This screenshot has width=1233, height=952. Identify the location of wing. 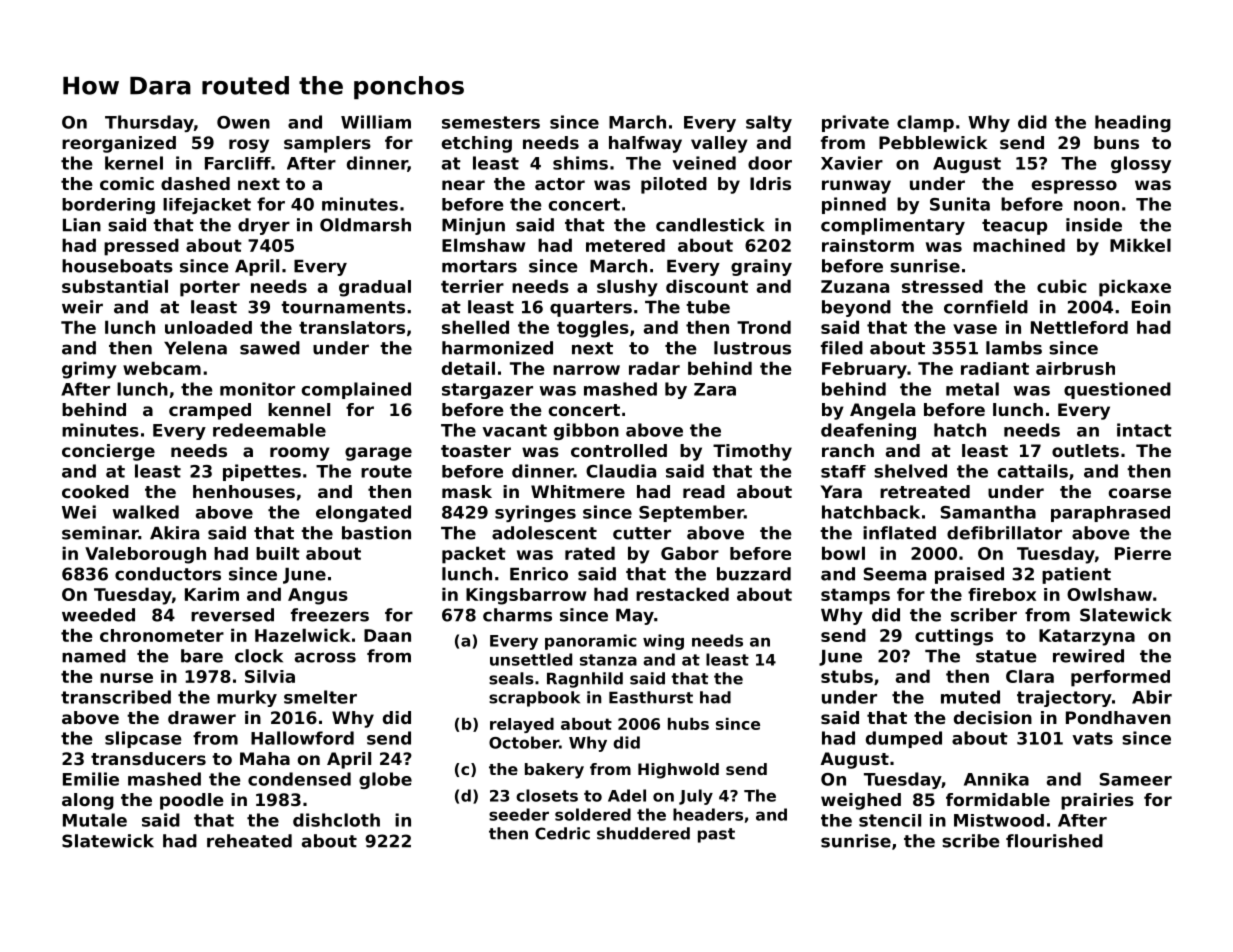
(663, 642).
